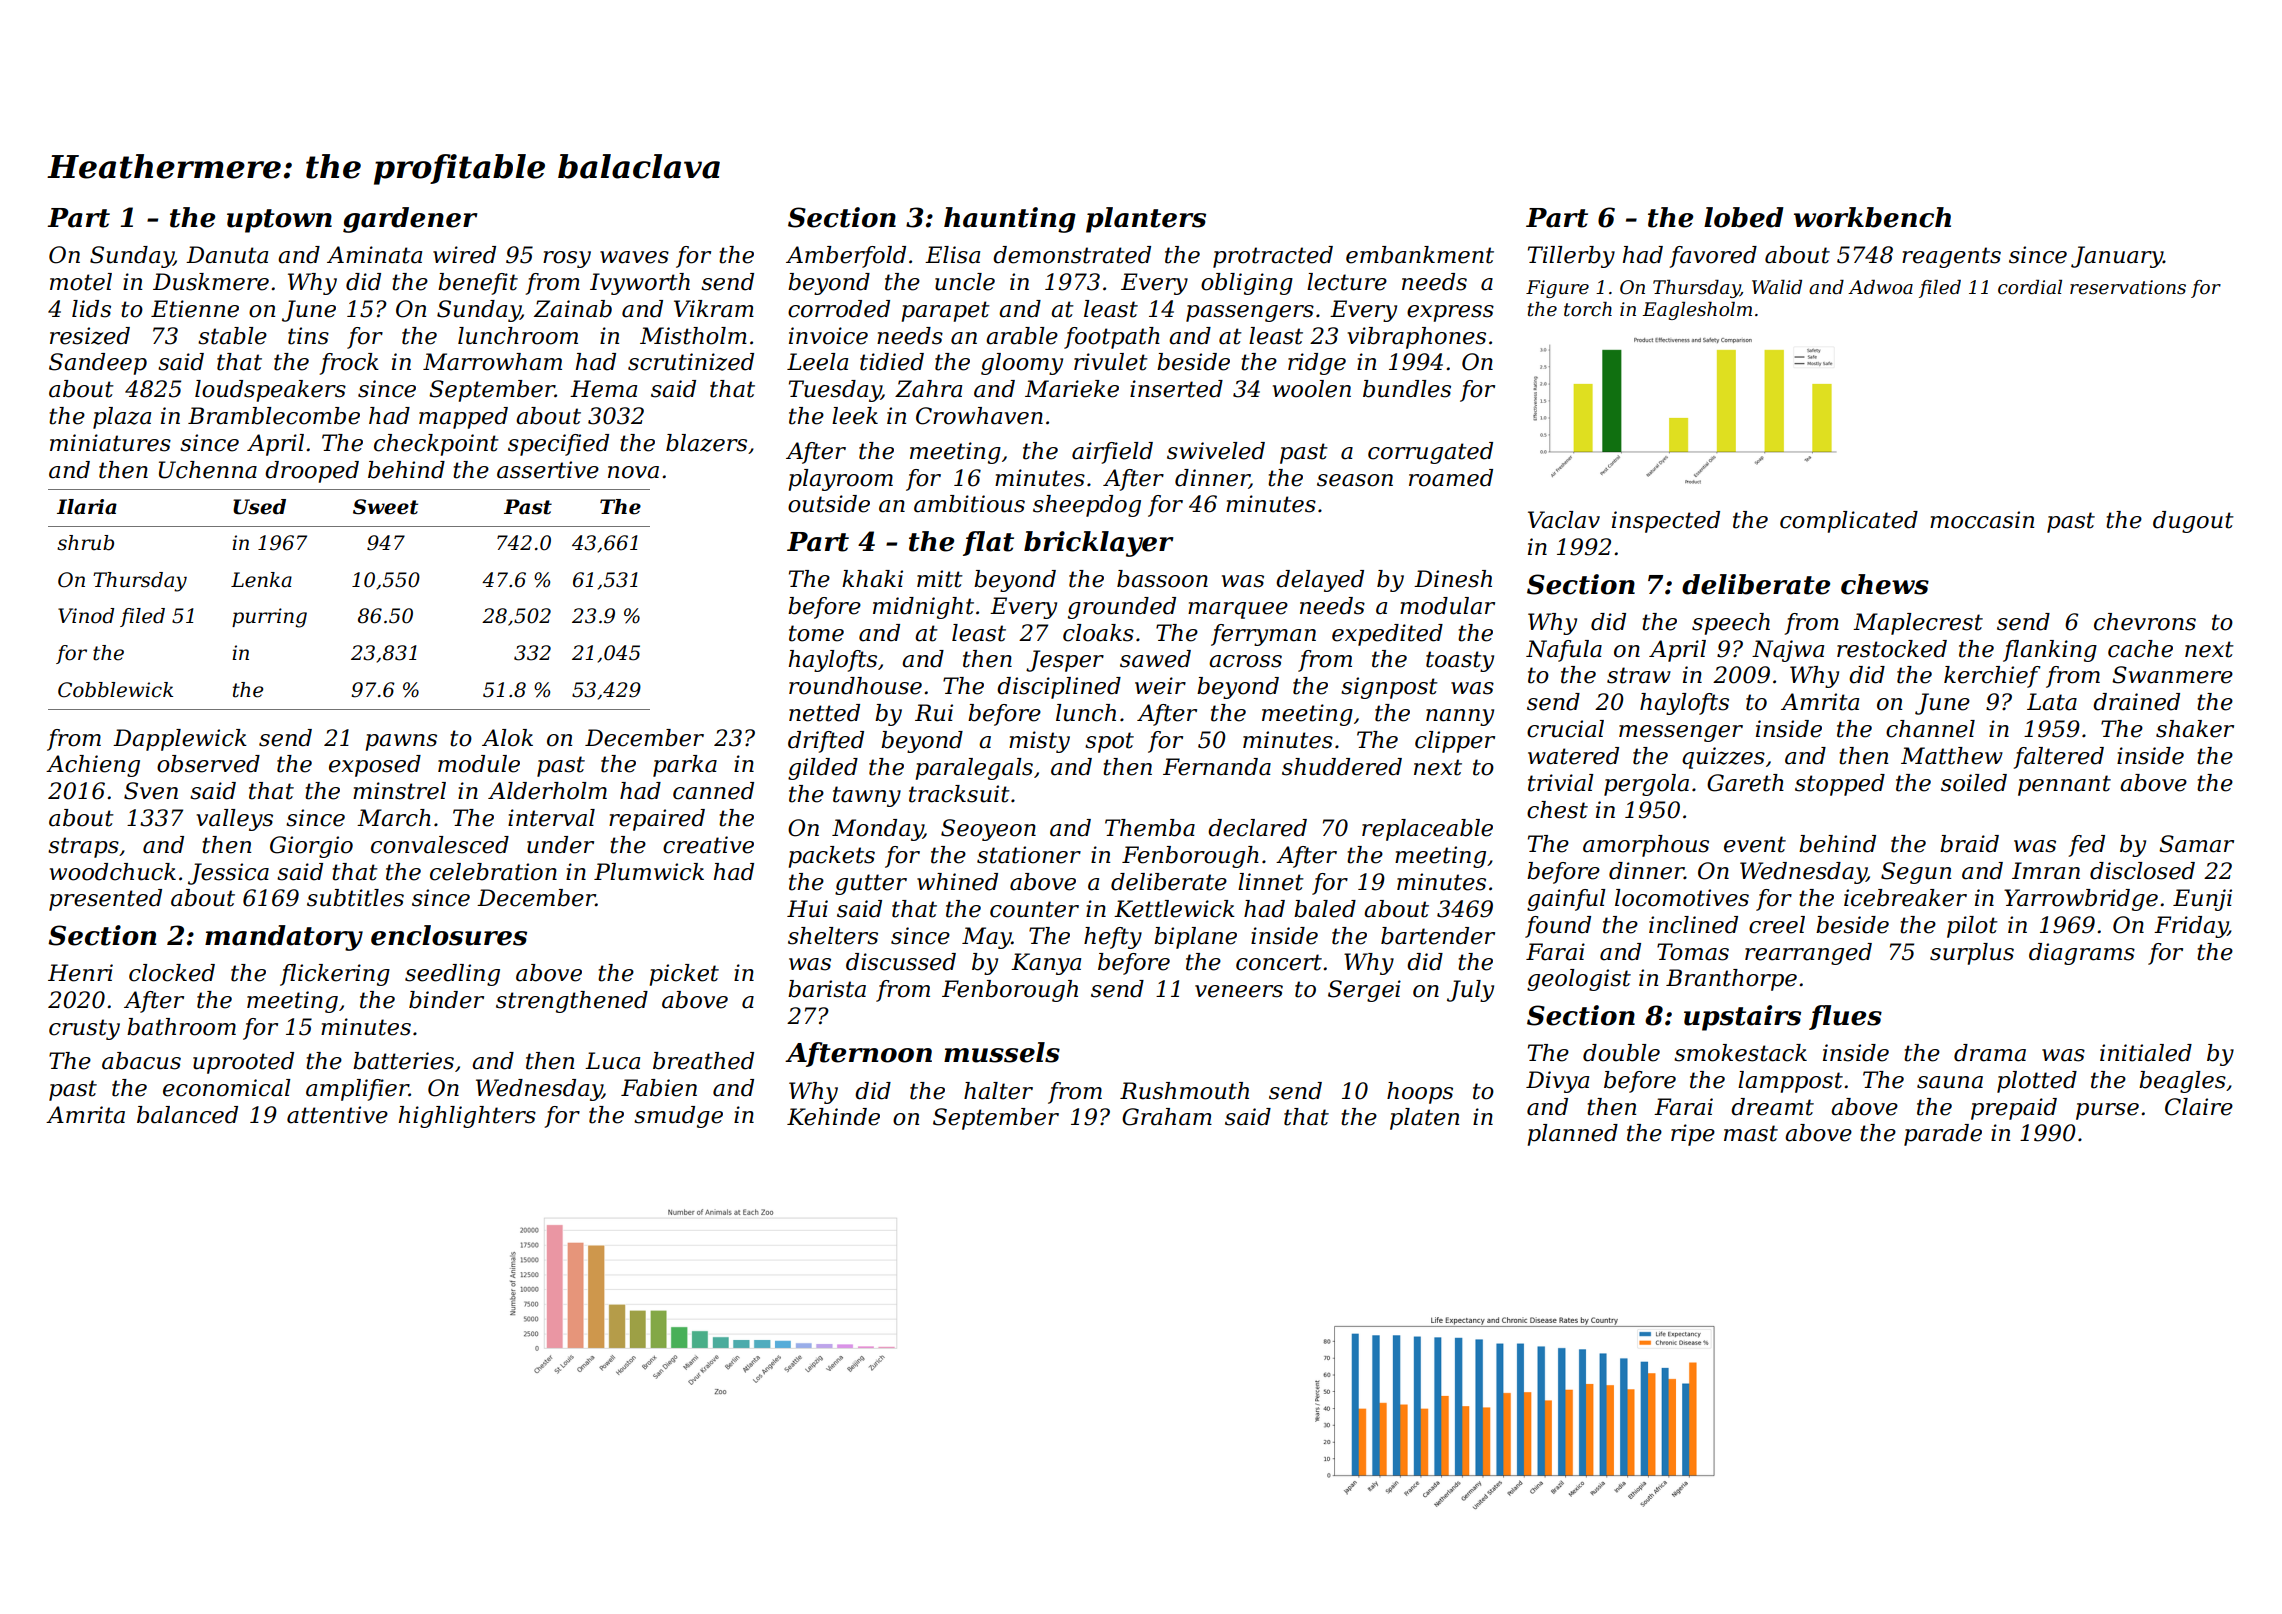 Image resolution: width=2282 pixels, height=1614 pixels. I want to click on demonstrated, so click(1072, 255).
